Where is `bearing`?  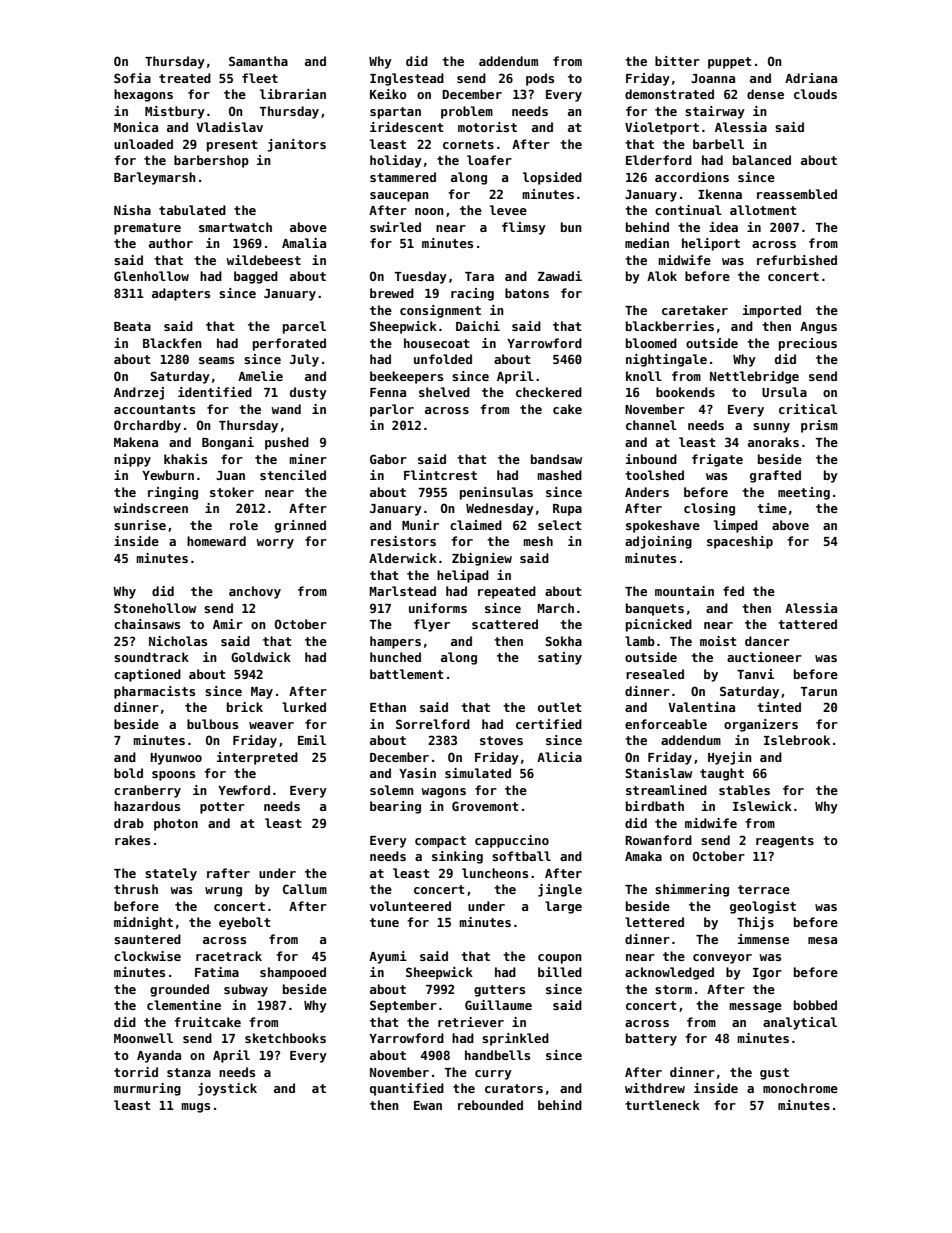
bearing is located at coordinates (395, 807).
